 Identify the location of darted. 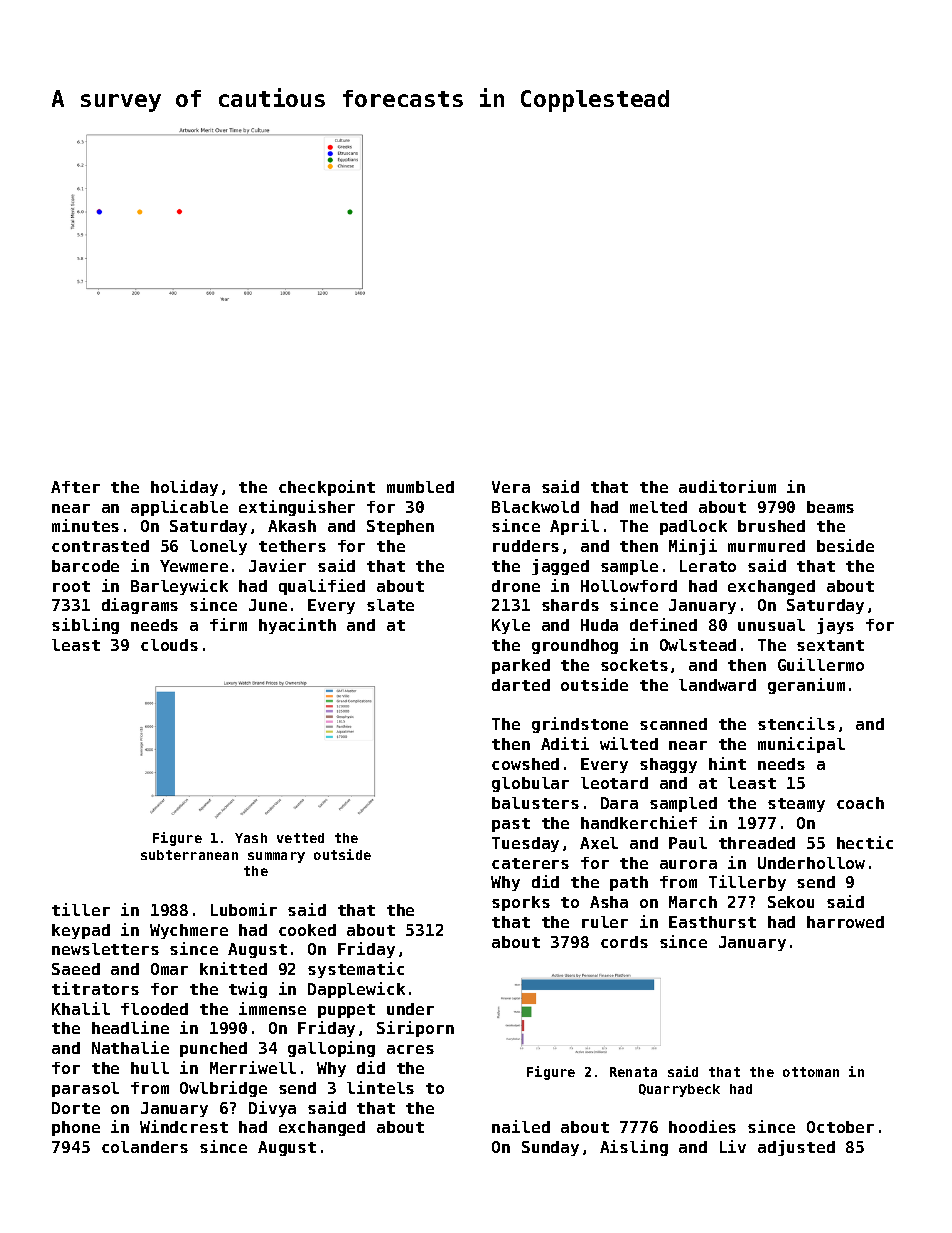
(521, 685).
